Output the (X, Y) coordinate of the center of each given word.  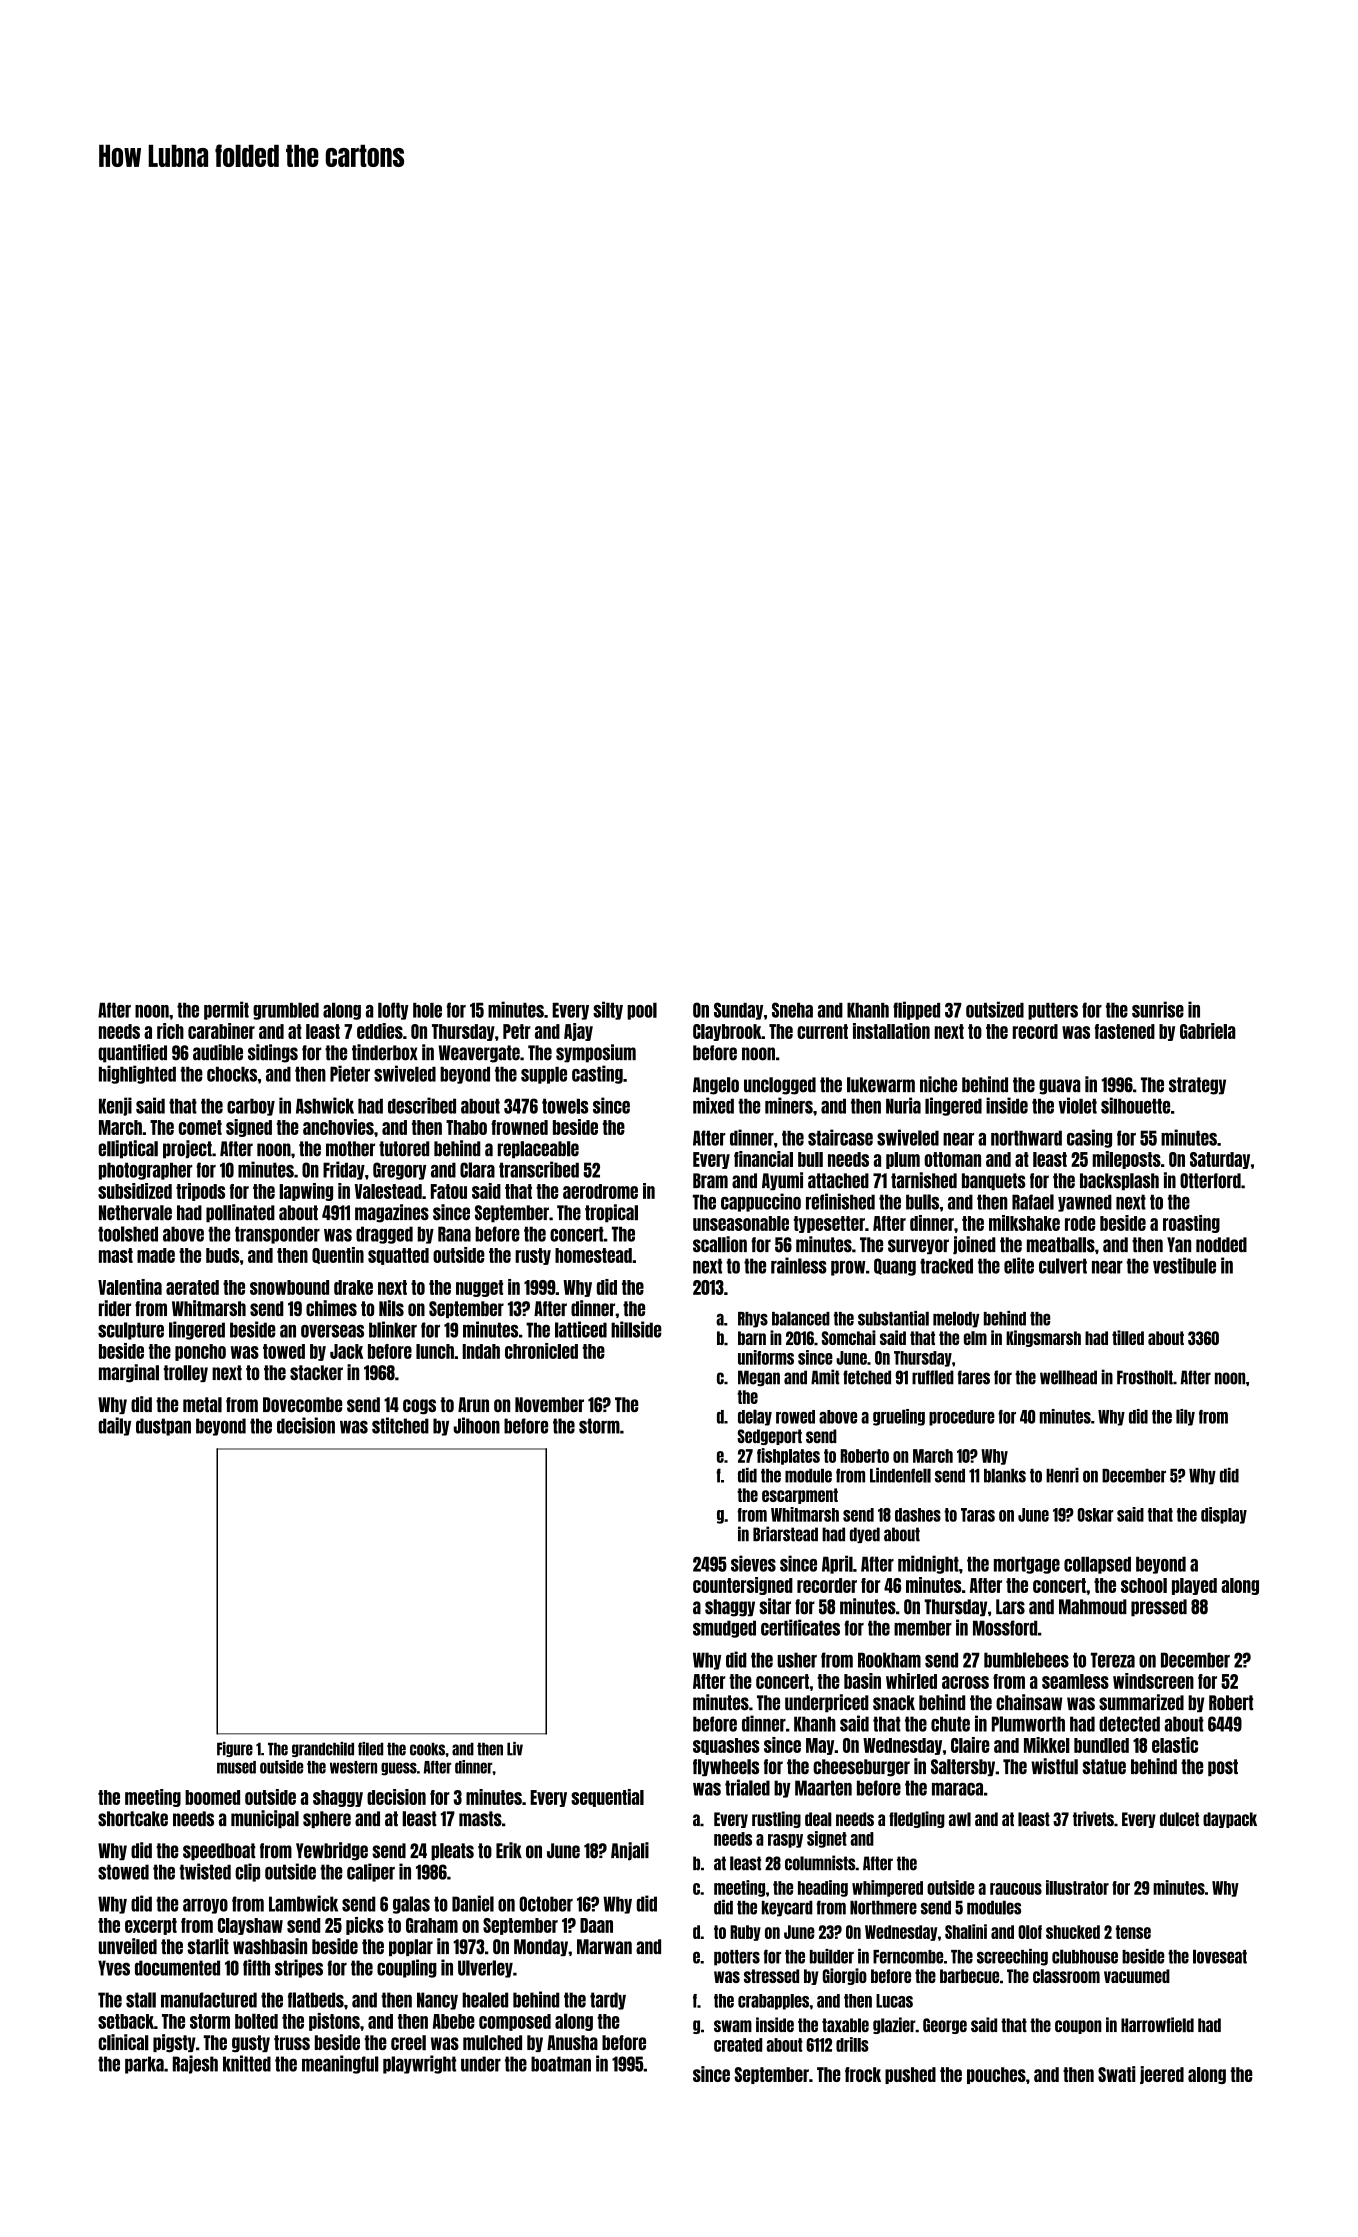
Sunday (738, 1011)
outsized (995, 1009)
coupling (407, 1968)
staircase (840, 1137)
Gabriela (1208, 1031)
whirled (911, 1681)
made (156, 1255)
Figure (235, 1749)
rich (170, 1031)
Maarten (823, 1788)
